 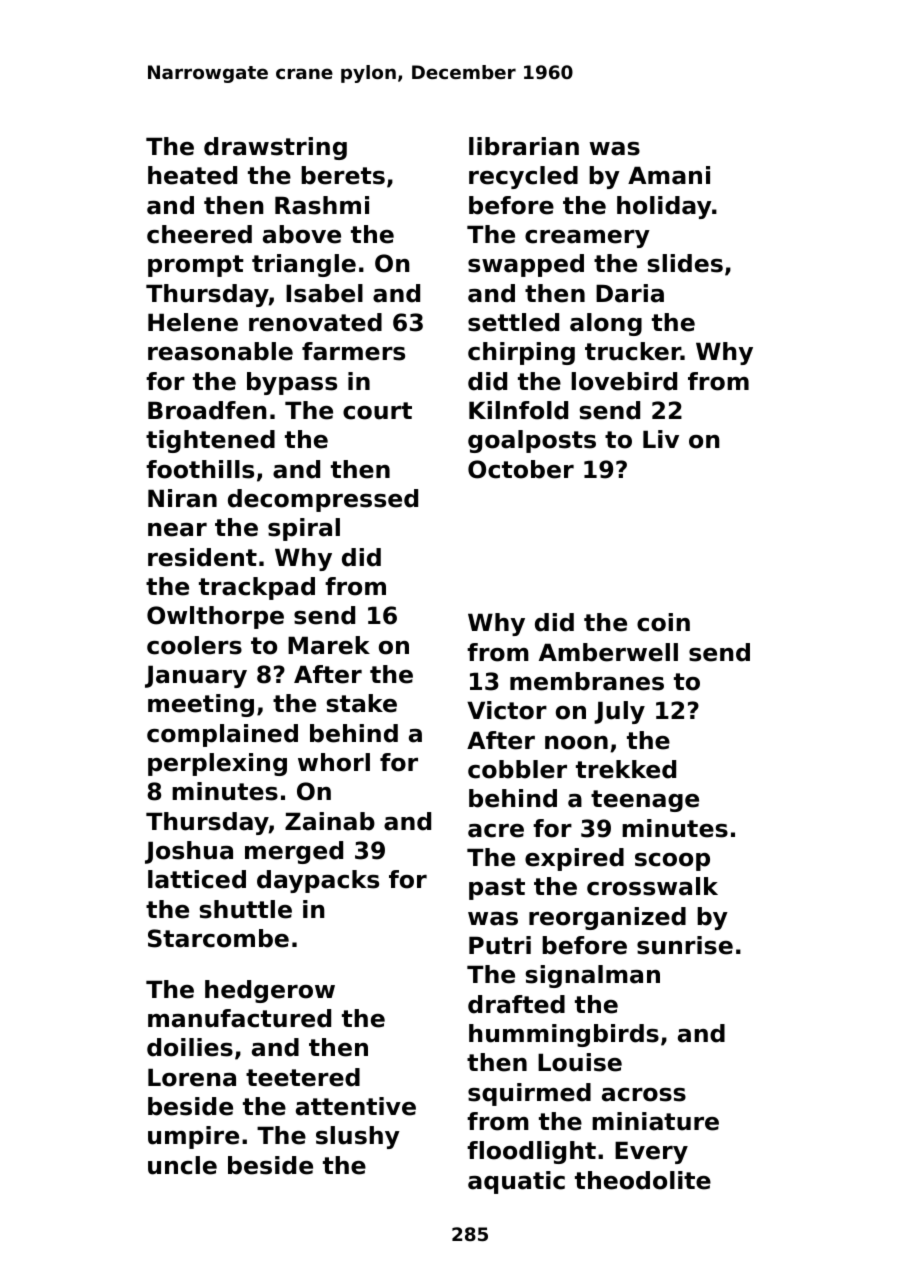 I want to click on aquatic, so click(x=516, y=1182).
